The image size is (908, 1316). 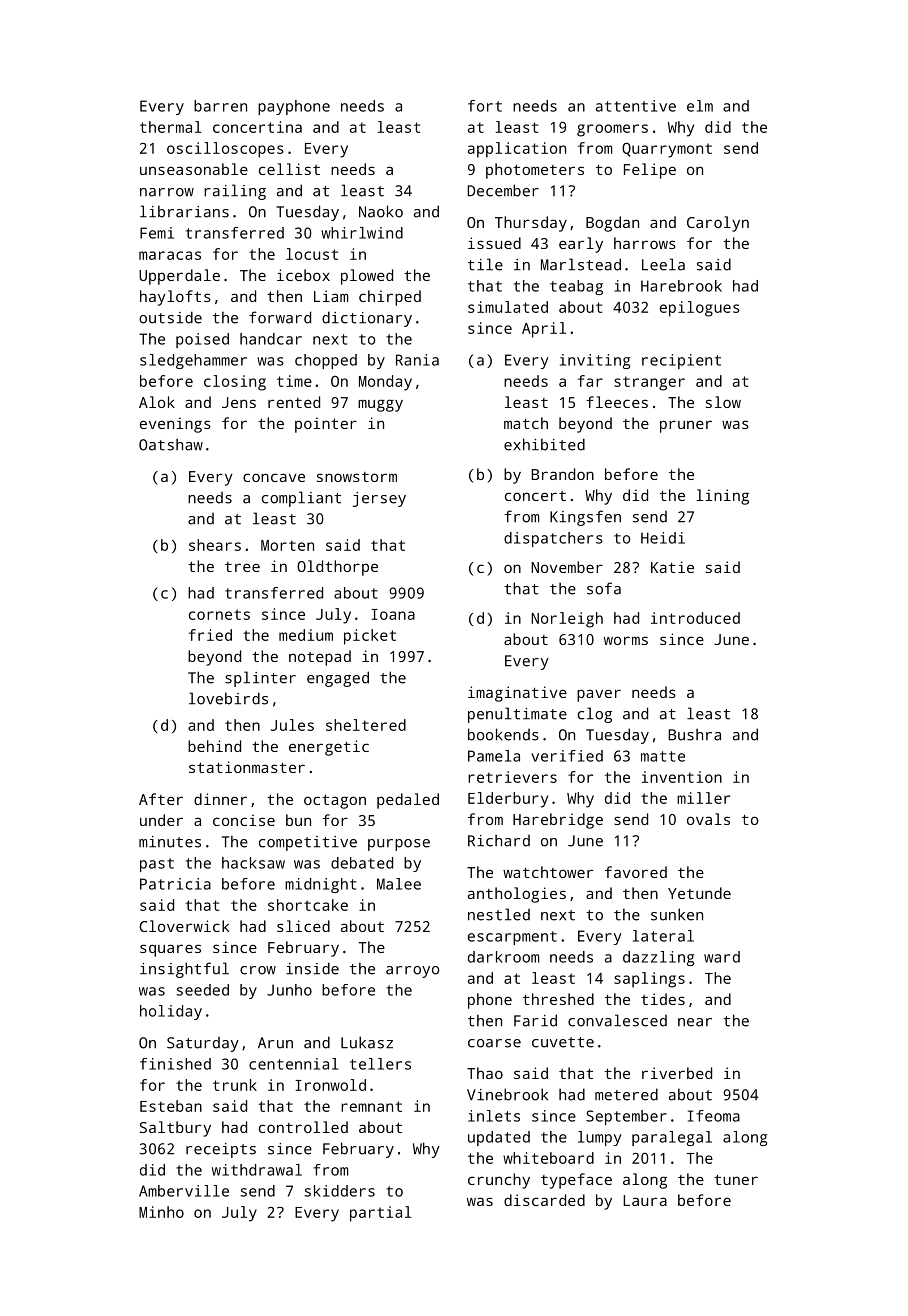 What do you see at coordinates (385, 383) in the page?
I see `Monday` at bounding box center [385, 383].
